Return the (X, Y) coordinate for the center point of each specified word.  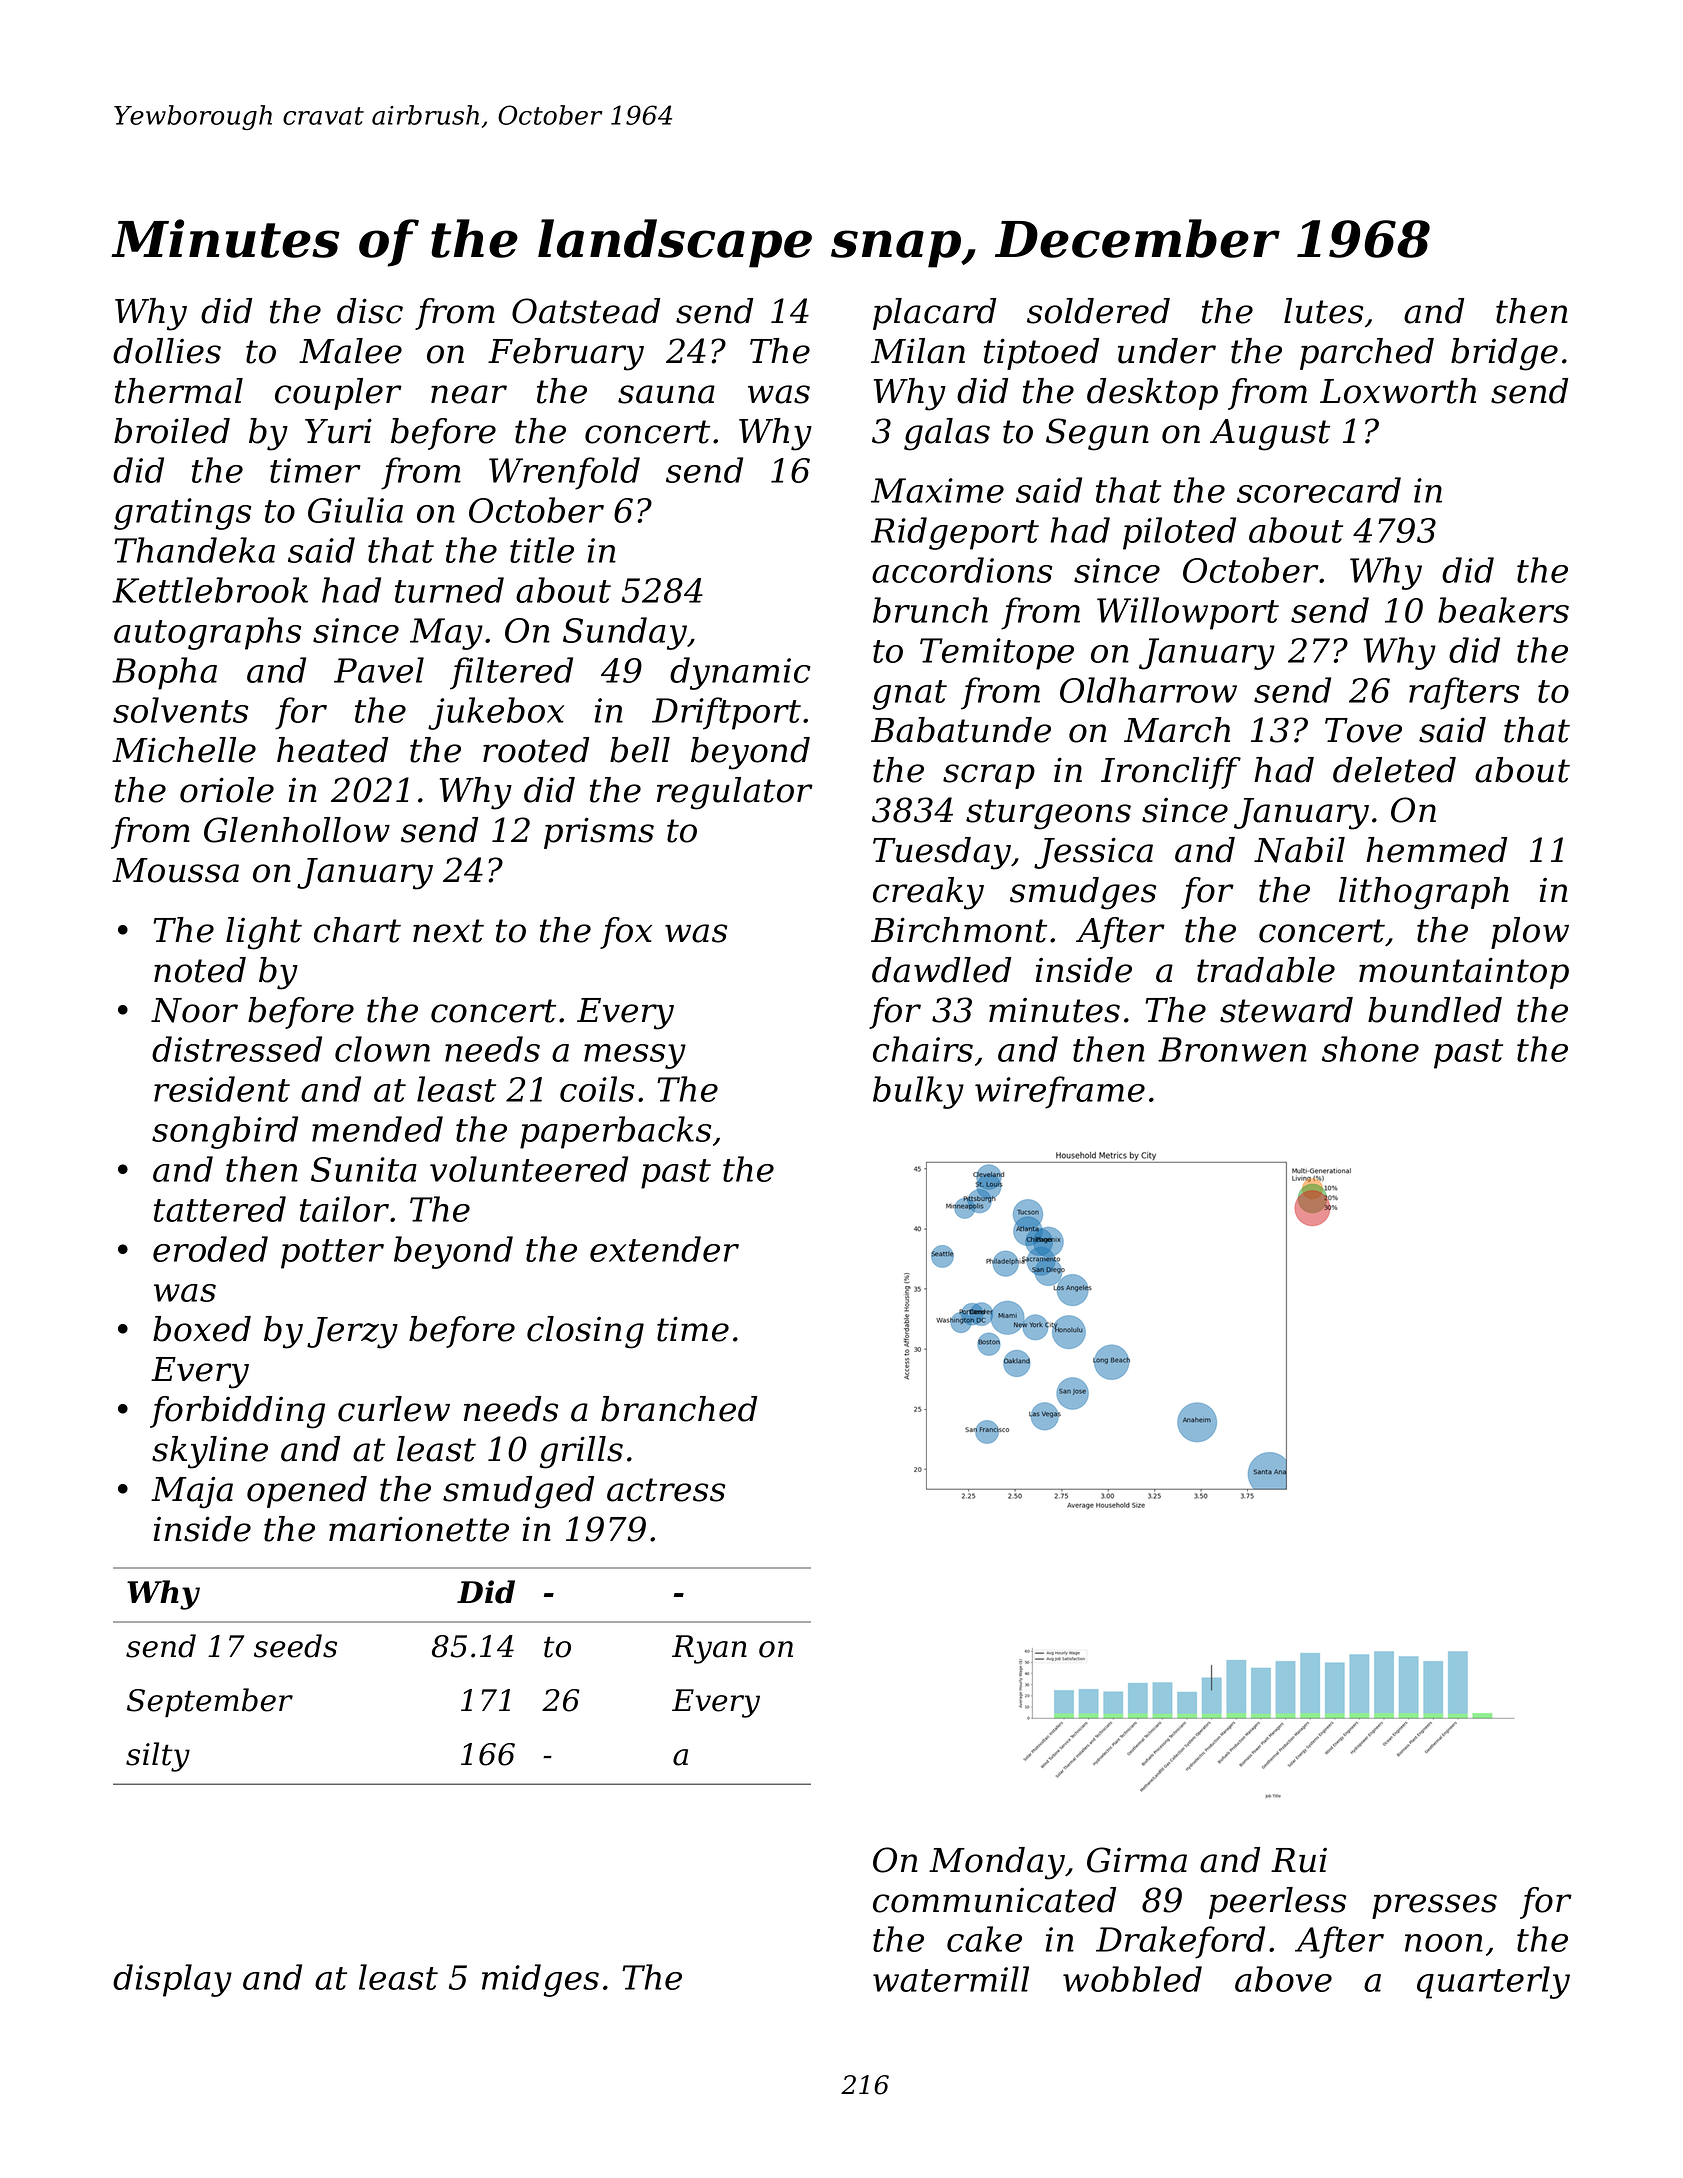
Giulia (355, 510)
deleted (1394, 770)
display (172, 1980)
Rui (1299, 1860)
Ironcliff (1171, 773)
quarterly (1493, 1982)
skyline (210, 1452)
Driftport (726, 713)
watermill (951, 1979)
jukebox (496, 713)
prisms (599, 833)
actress (666, 1490)
